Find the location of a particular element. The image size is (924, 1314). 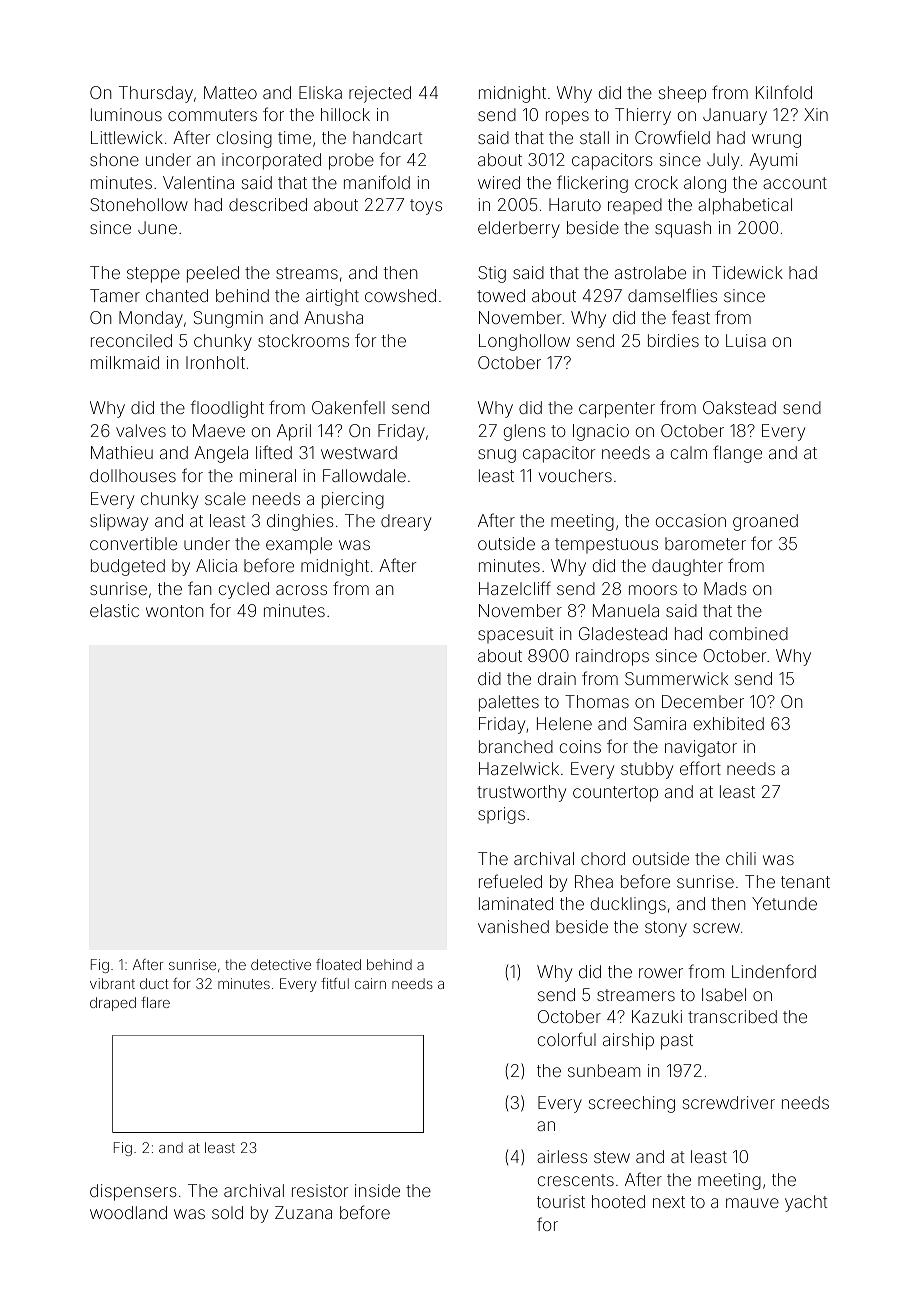

palettes is located at coordinates (509, 703).
